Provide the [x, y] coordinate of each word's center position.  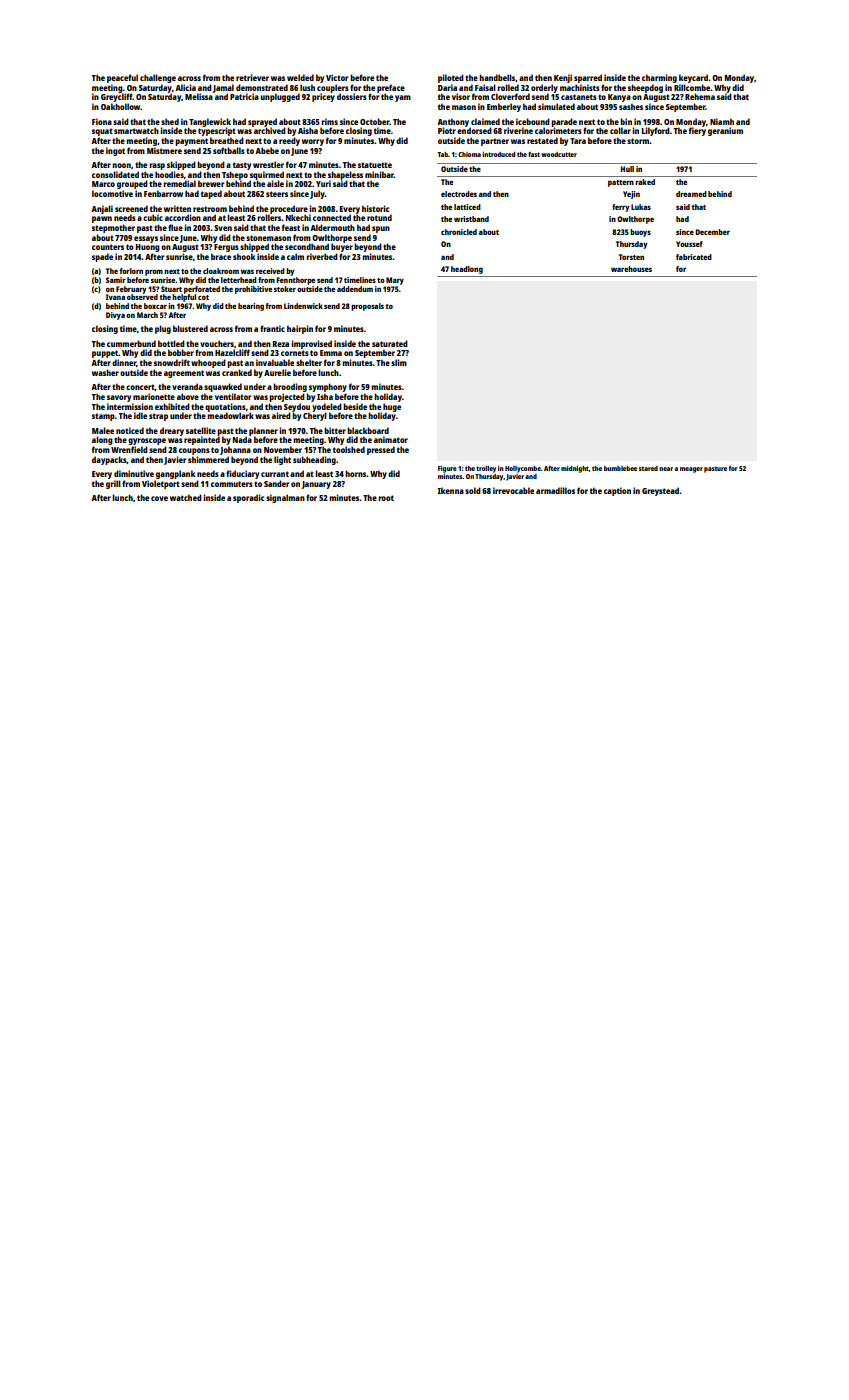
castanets [579, 97]
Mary [395, 281]
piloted [451, 78]
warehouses [631, 269]
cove [159, 498]
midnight [575, 469]
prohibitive [253, 290]
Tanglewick [210, 122]
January [316, 485]
